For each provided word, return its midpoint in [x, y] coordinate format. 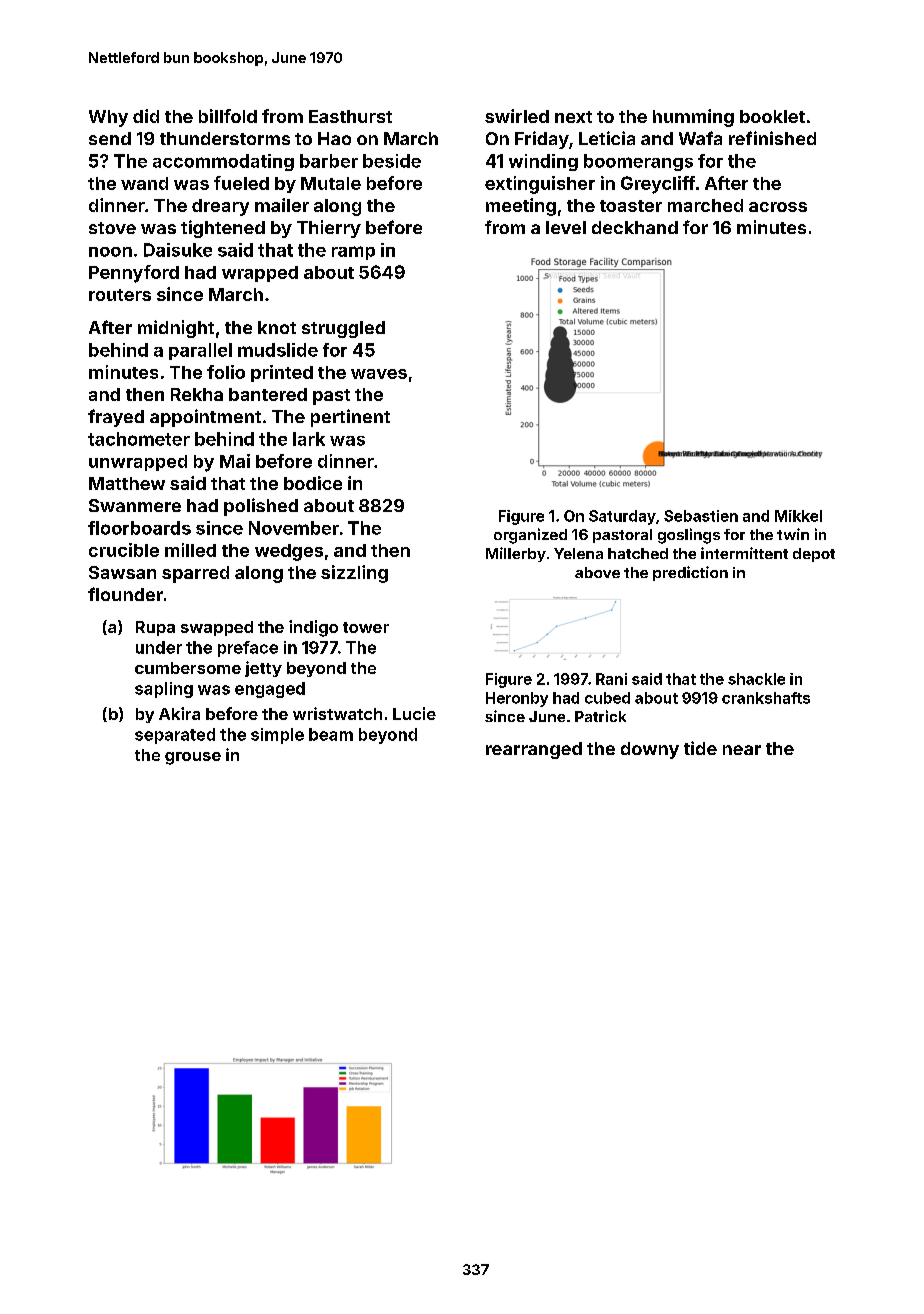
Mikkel [798, 516]
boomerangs [638, 162]
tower [366, 627]
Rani [611, 679]
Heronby [517, 699]
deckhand [635, 227]
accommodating [223, 162]
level [566, 227]
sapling [164, 690]
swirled [517, 116]
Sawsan [122, 572]
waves [379, 374]
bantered [268, 394]
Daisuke [178, 250]
